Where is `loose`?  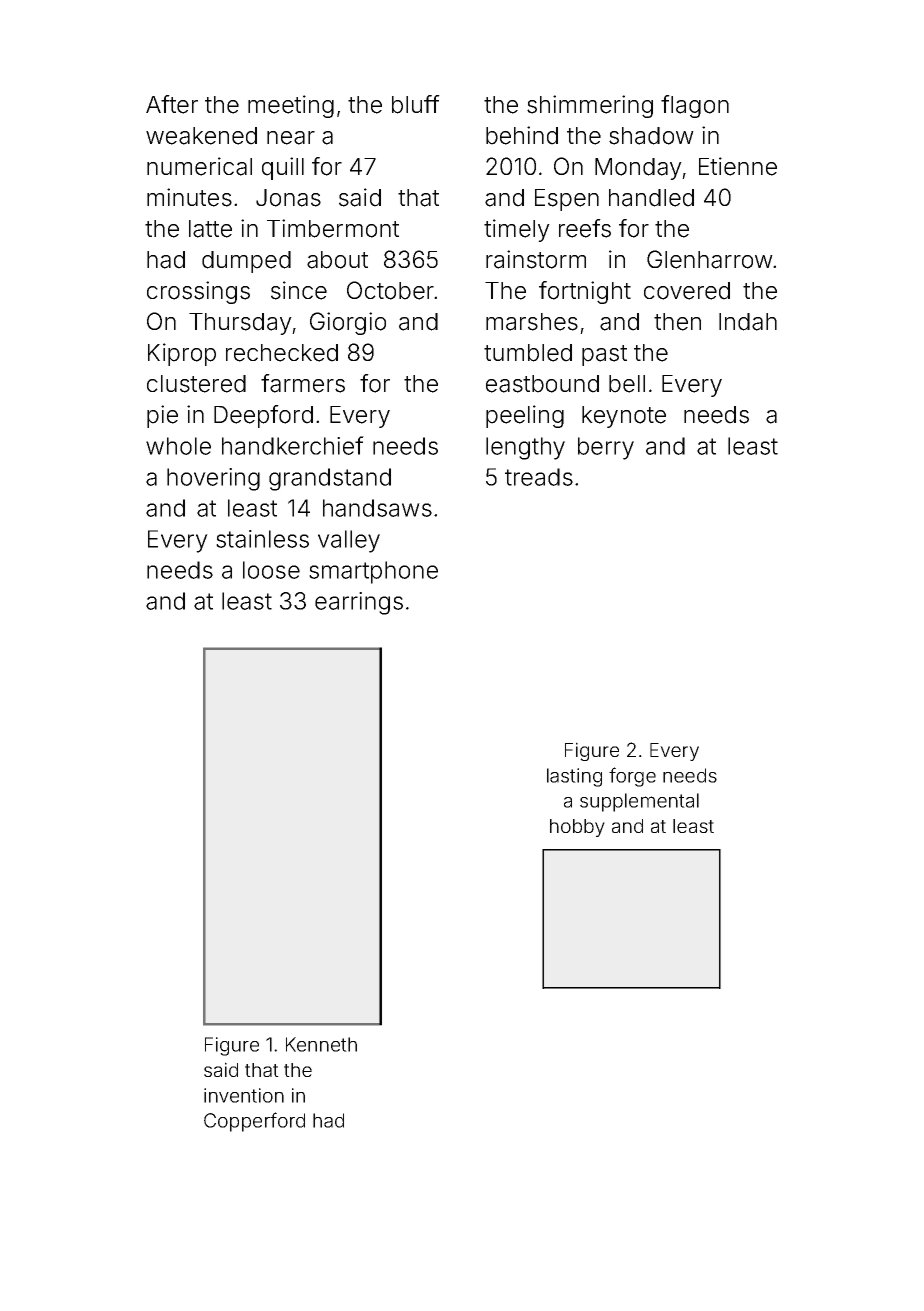
loose is located at coordinates (271, 570).
